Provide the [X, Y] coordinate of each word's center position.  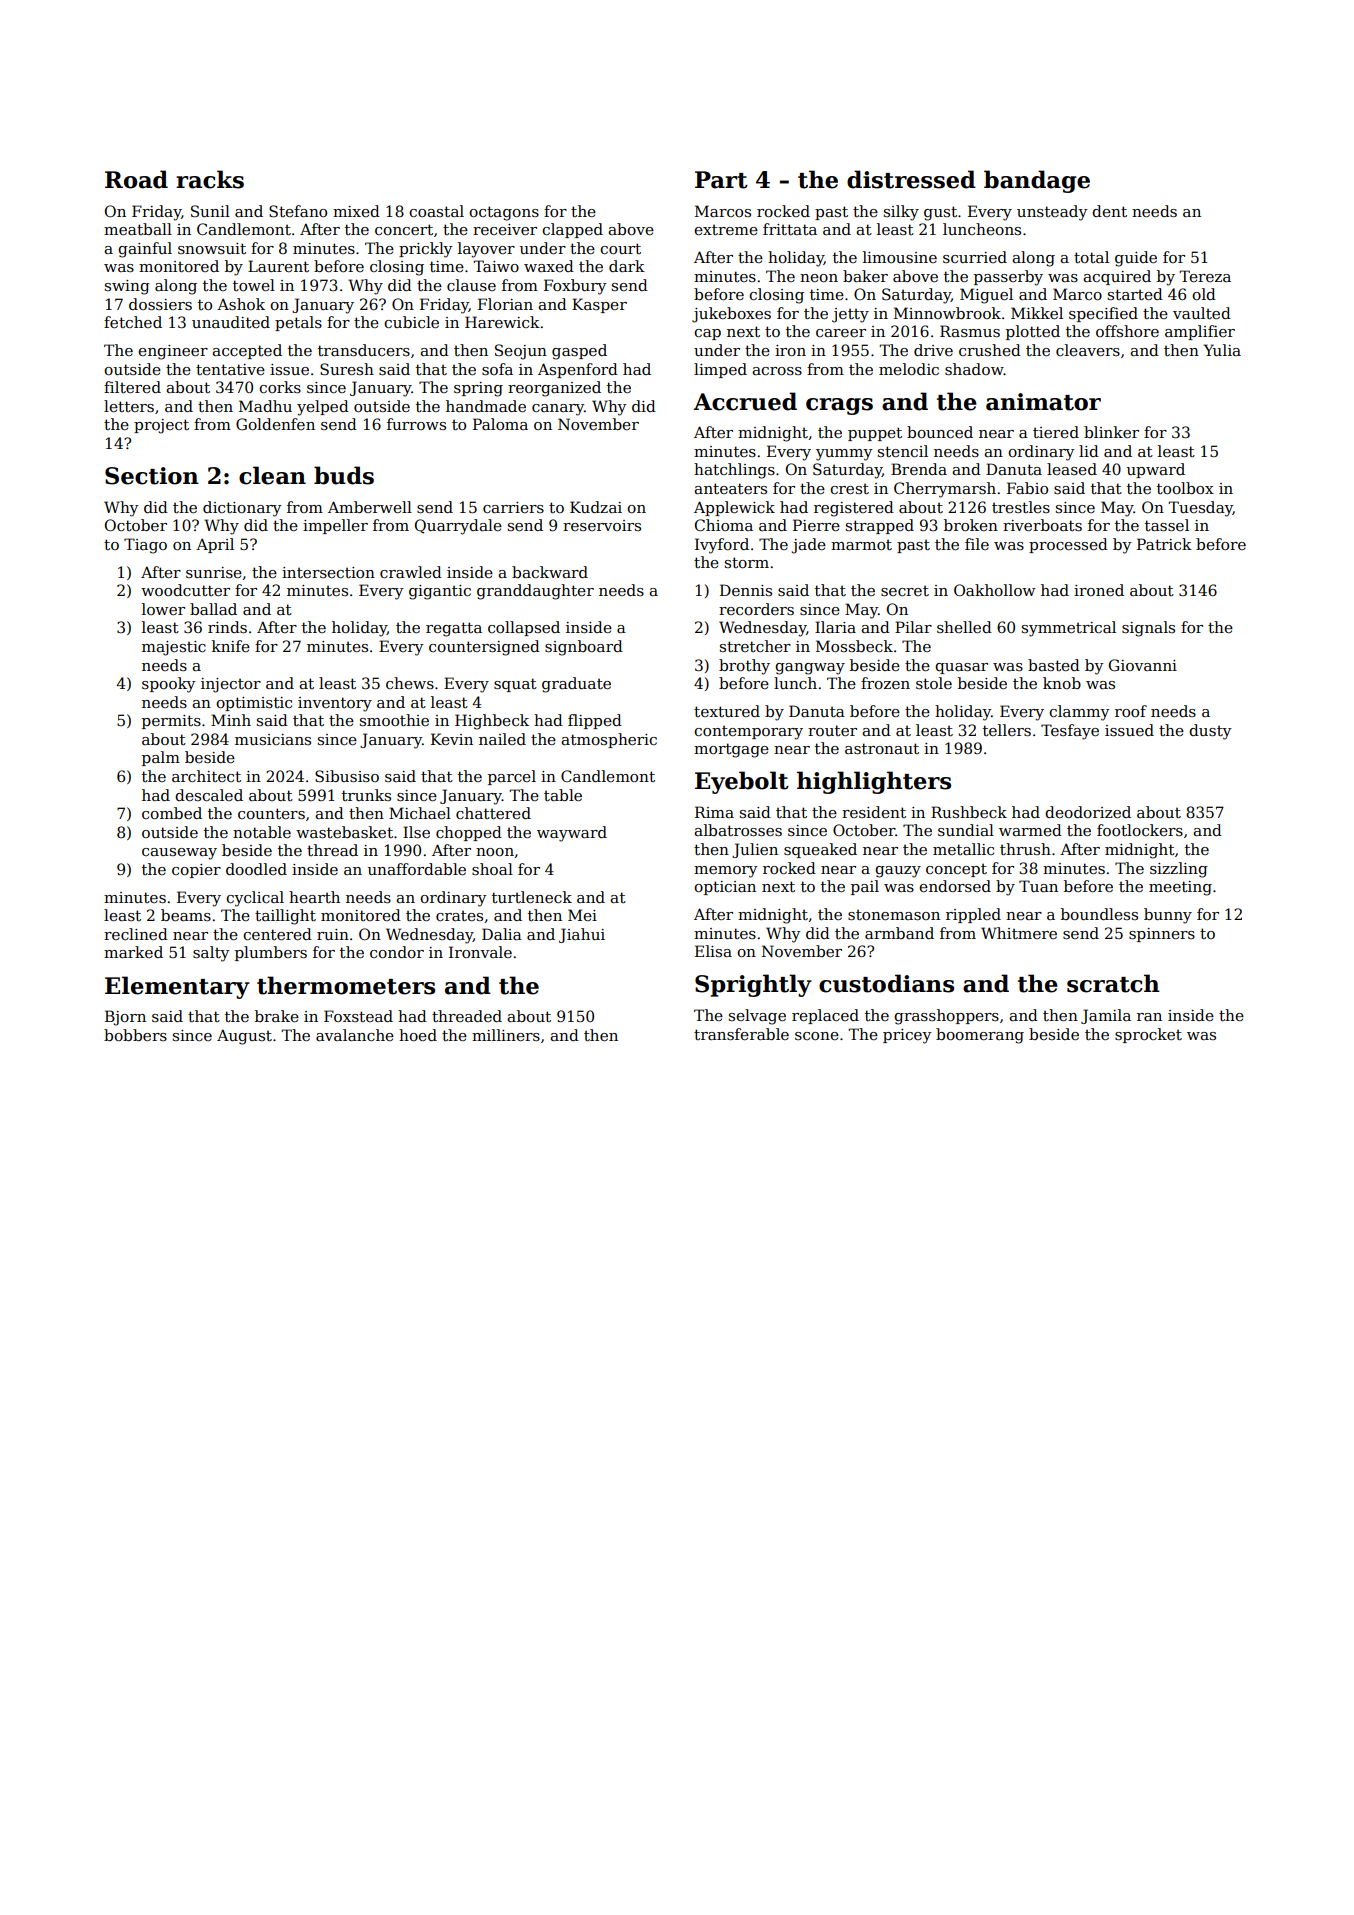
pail [865, 887]
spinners [1162, 935]
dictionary [242, 509]
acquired [1117, 277]
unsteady [1052, 213]
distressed [911, 179]
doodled [256, 869]
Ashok [241, 304]
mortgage [731, 750]
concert [404, 229]
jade [809, 546]
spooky [169, 685]
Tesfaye [1070, 732]
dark [627, 266]
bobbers [135, 1035]
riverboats [1042, 525]
